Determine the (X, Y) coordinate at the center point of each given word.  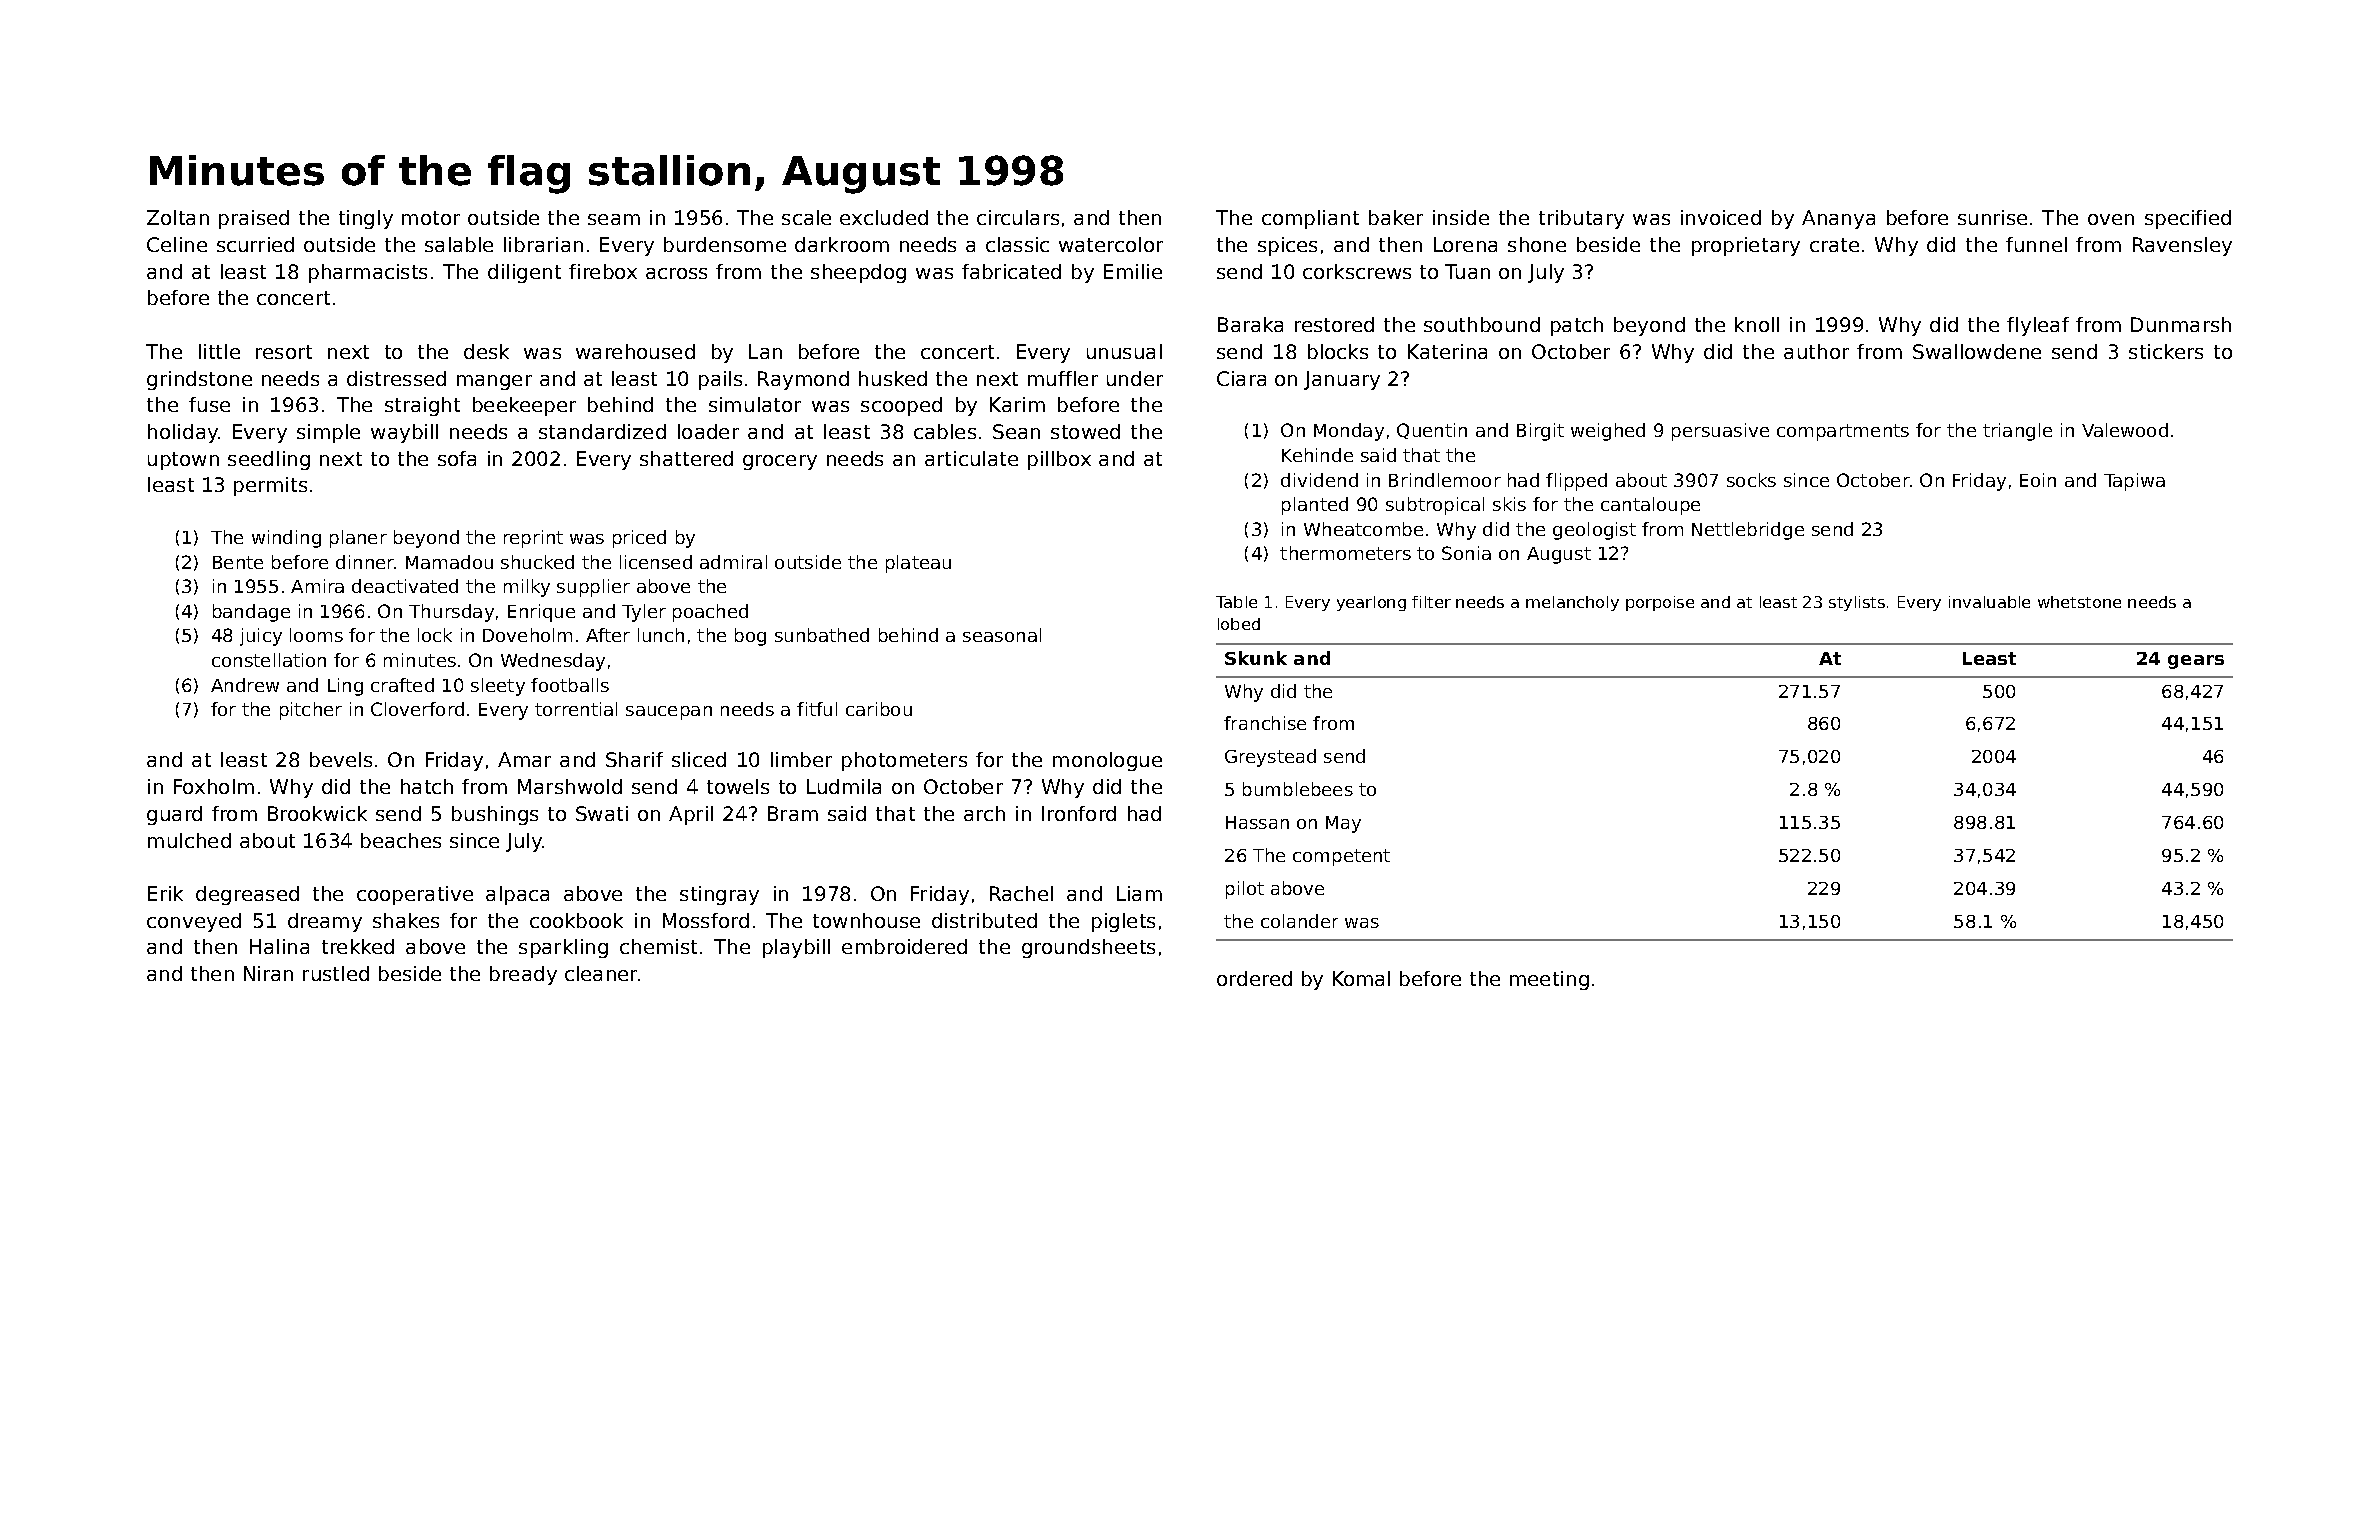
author (1816, 351)
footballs (570, 685)
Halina (279, 946)
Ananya (1838, 219)
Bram (793, 813)
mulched (189, 840)
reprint (533, 539)
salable (459, 244)
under (1135, 378)
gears (2196, 662)
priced (639, 539)
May (1343, 824)
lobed (1239, 624)
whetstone (2079, 602)
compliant (1310, 219)
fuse (209, 404)
